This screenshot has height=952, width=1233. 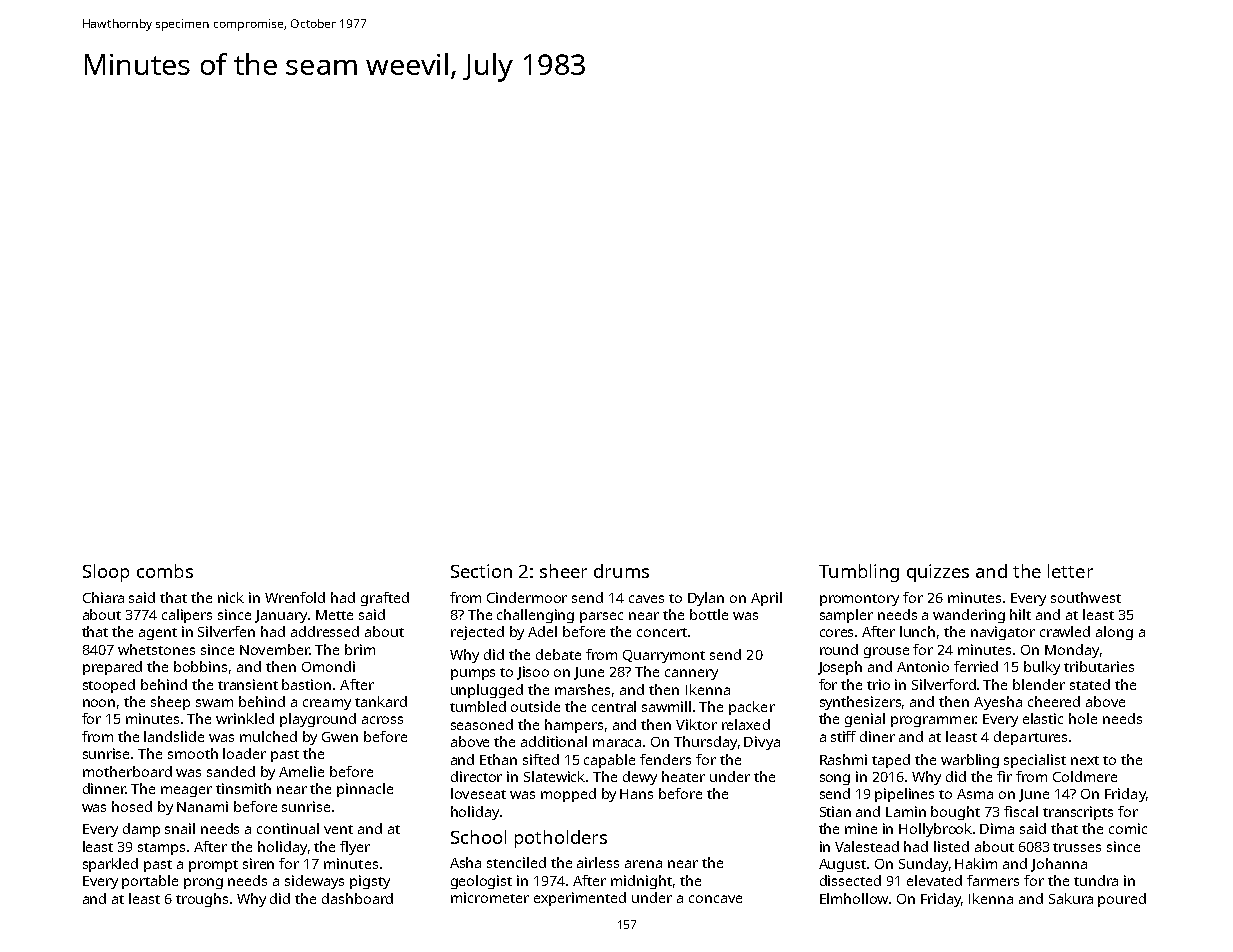 What do you see at coordinates (1114, 633) in the screenshot?
I see `along` at bounding box center [1114, 633].
